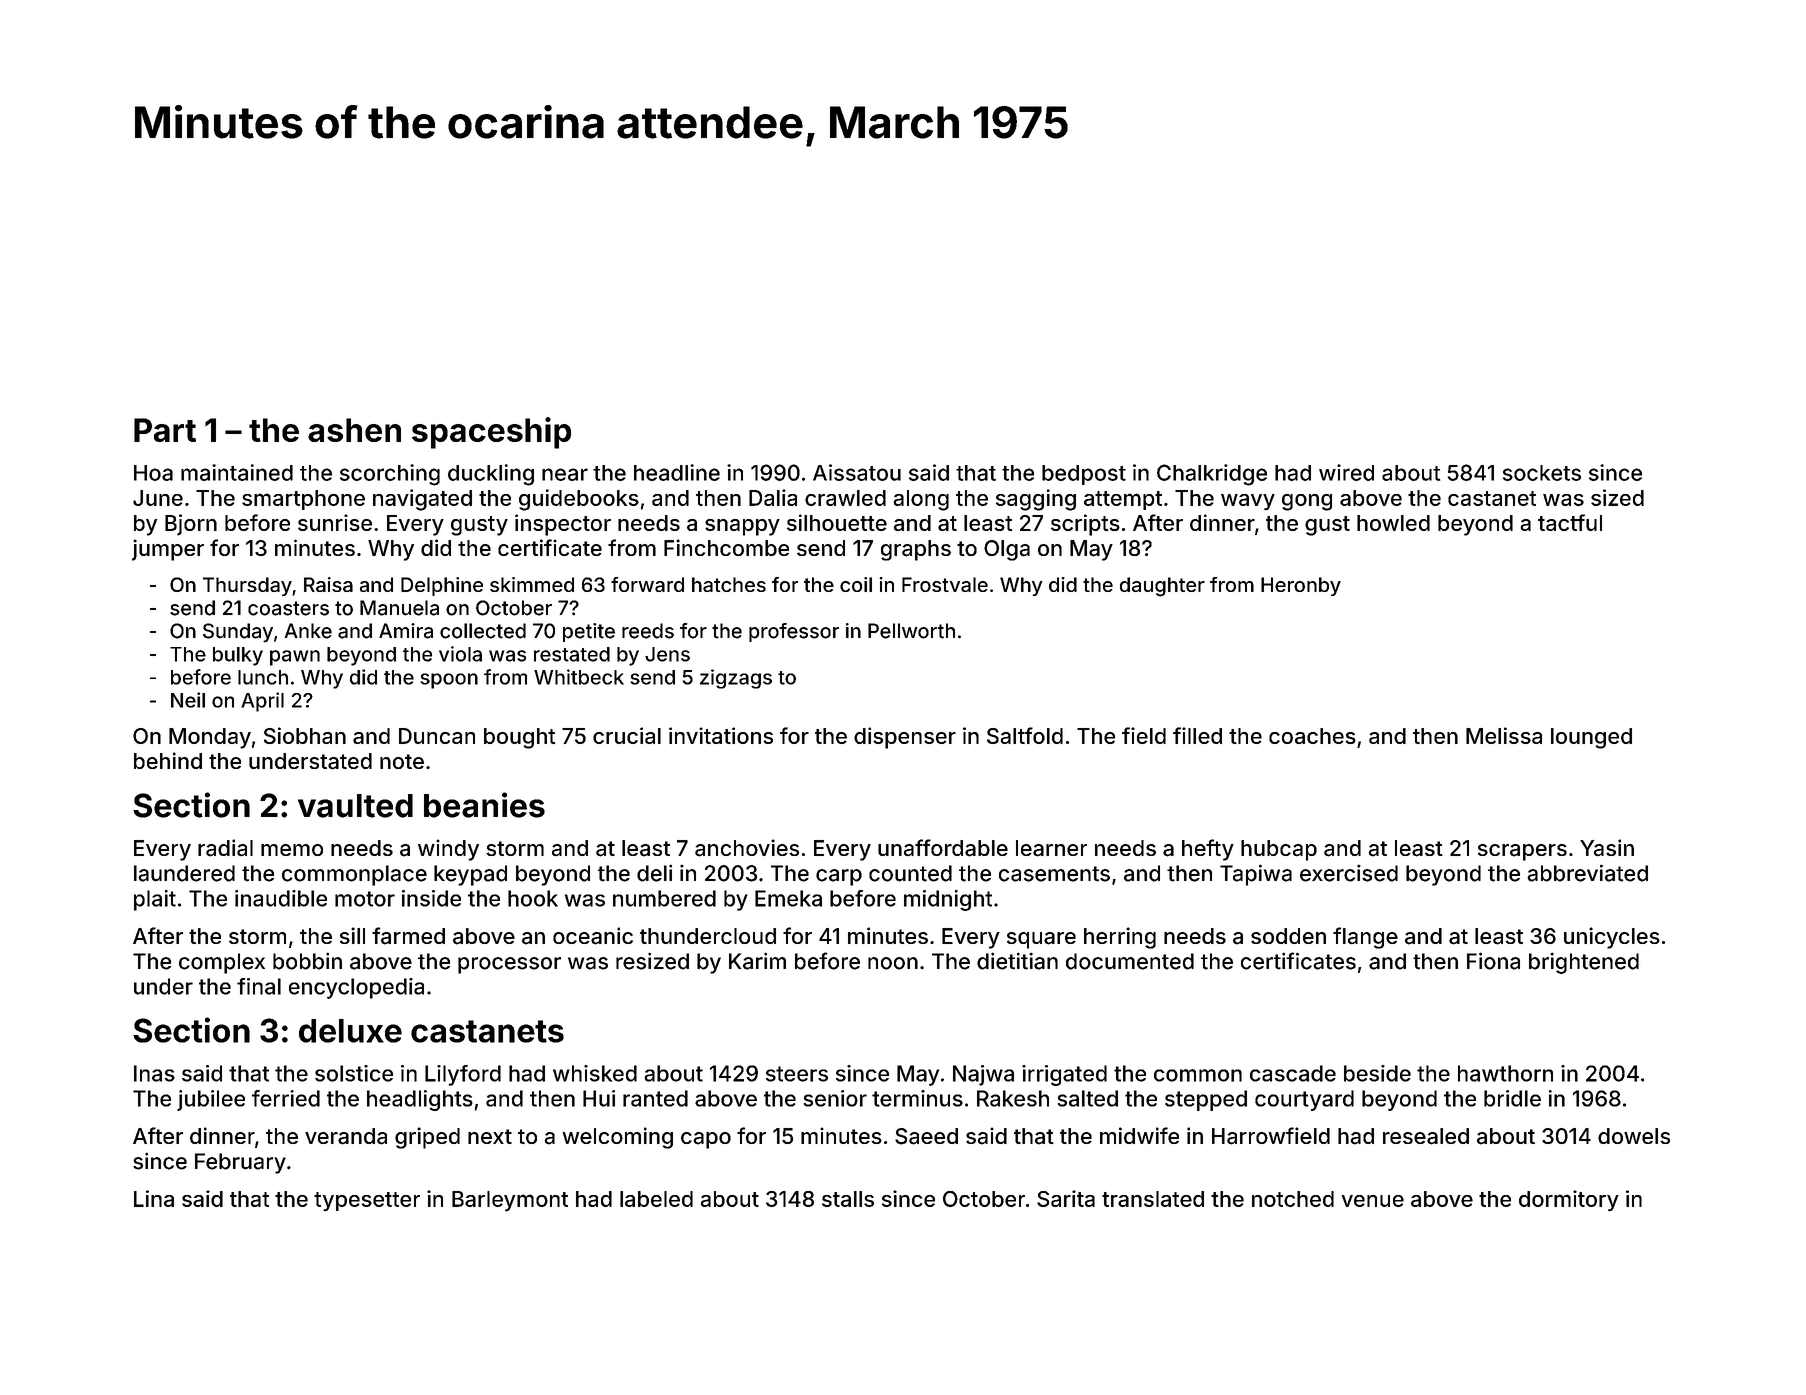  What do you see at coordinates (911, 631) in the image?
I see `Pellworth` at bounding box center [911, 631].
